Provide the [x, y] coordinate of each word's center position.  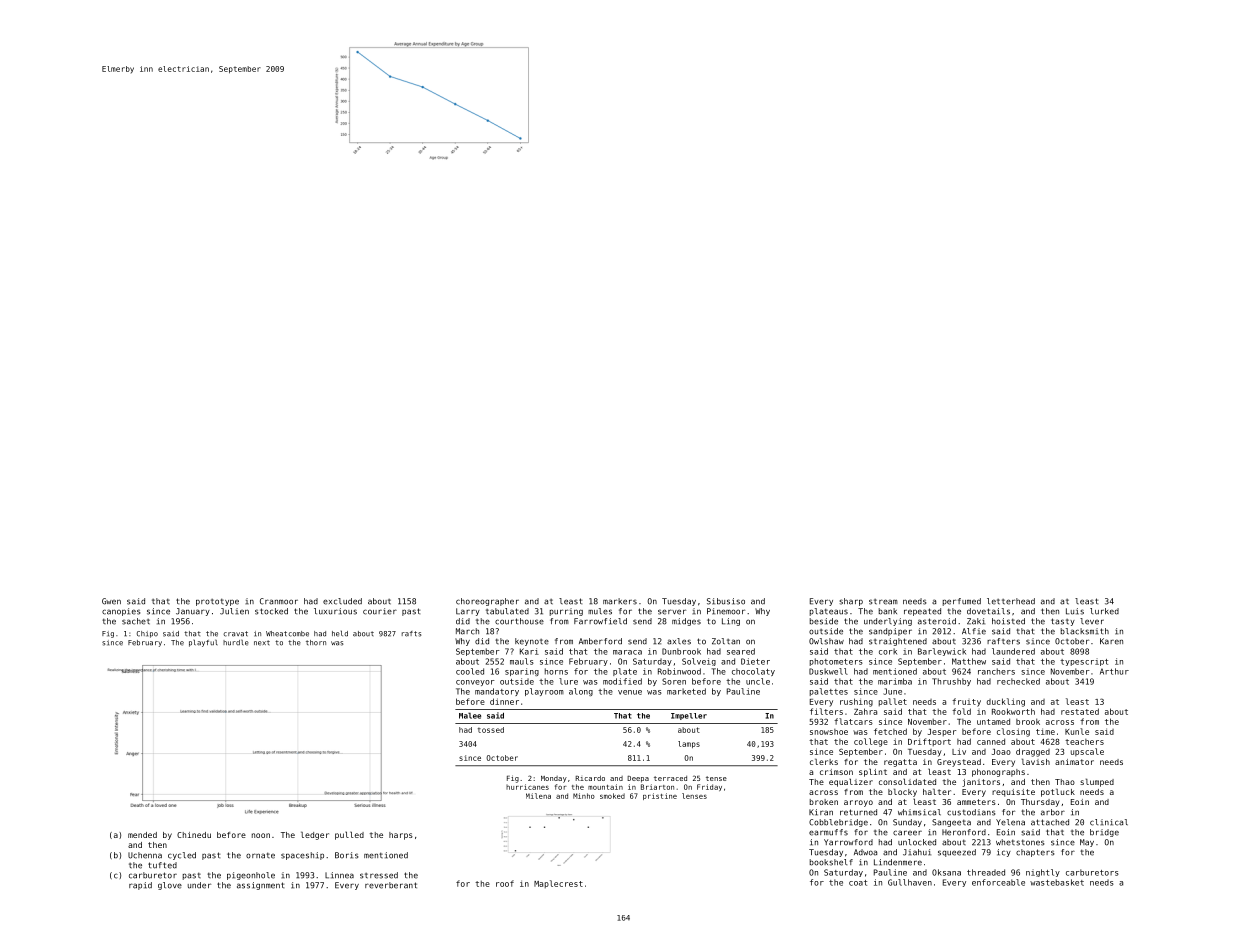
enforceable [998, 882]
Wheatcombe [287, 634]
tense [716, 778]
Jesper [942, 732]
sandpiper [890, 632]
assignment [260, 886]
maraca [627, 652]
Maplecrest [558, 884]
